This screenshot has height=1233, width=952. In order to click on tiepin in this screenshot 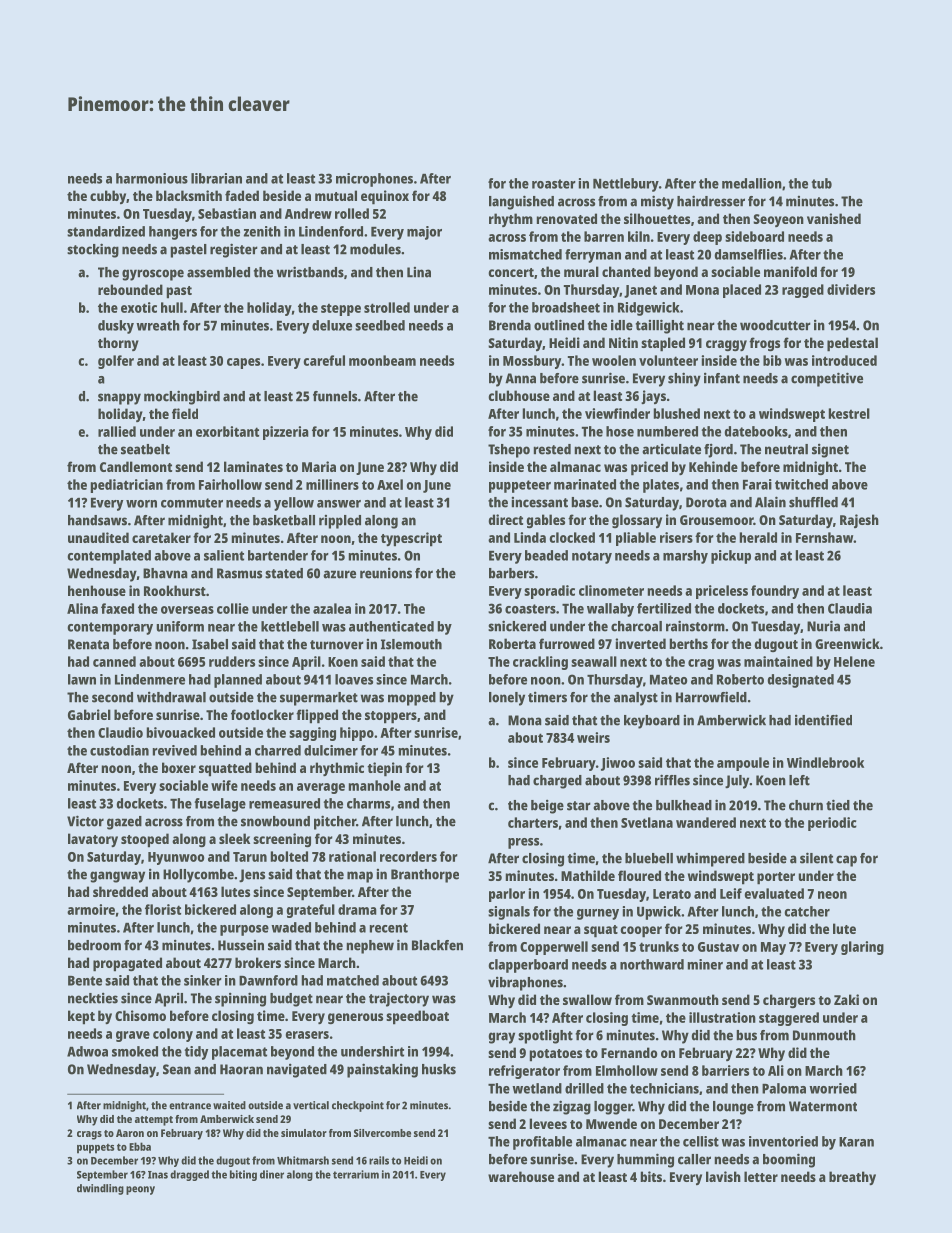, I will do `click(384, 769)`.
